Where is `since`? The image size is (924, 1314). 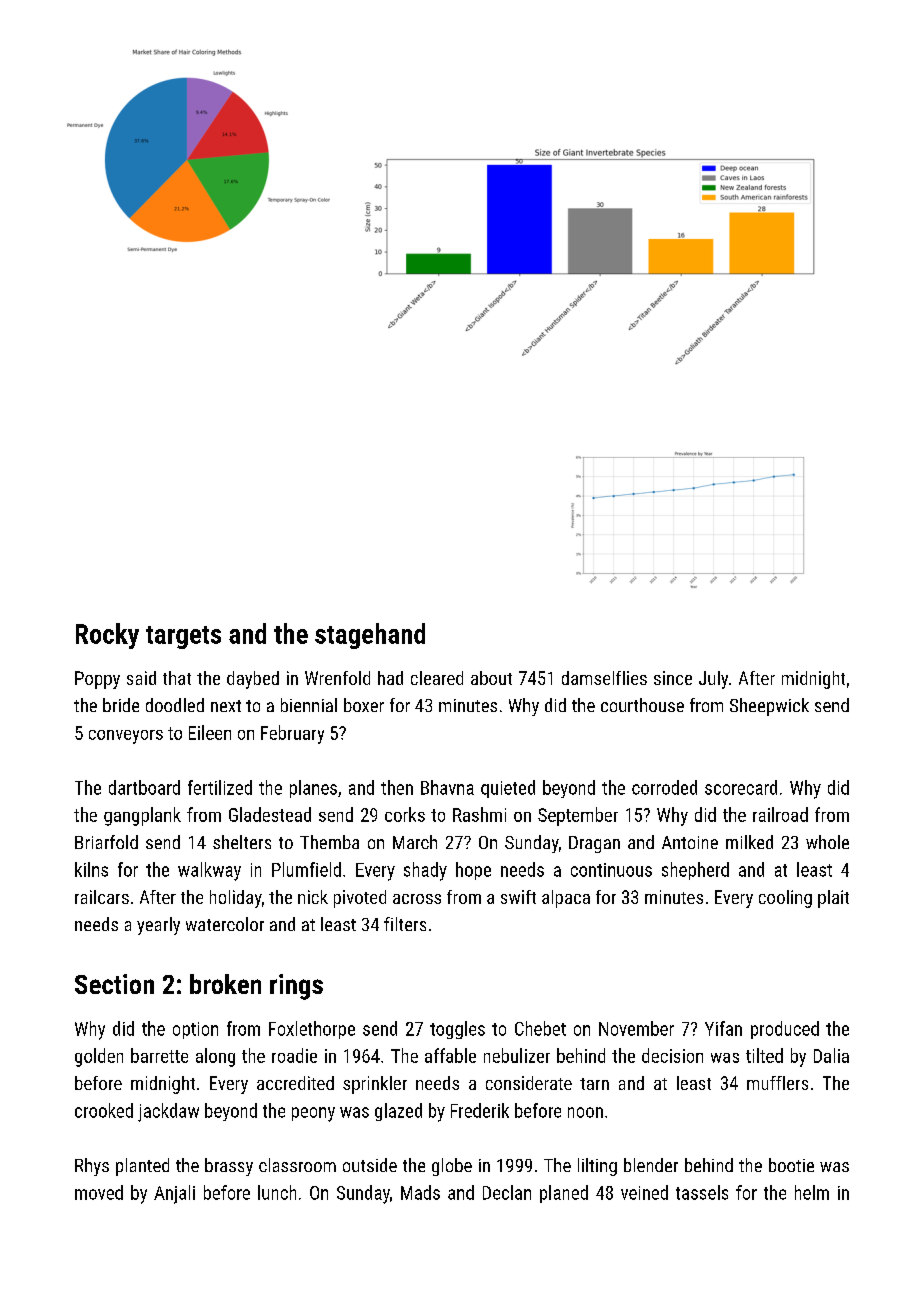
since is located at coordinates (673, 678).
